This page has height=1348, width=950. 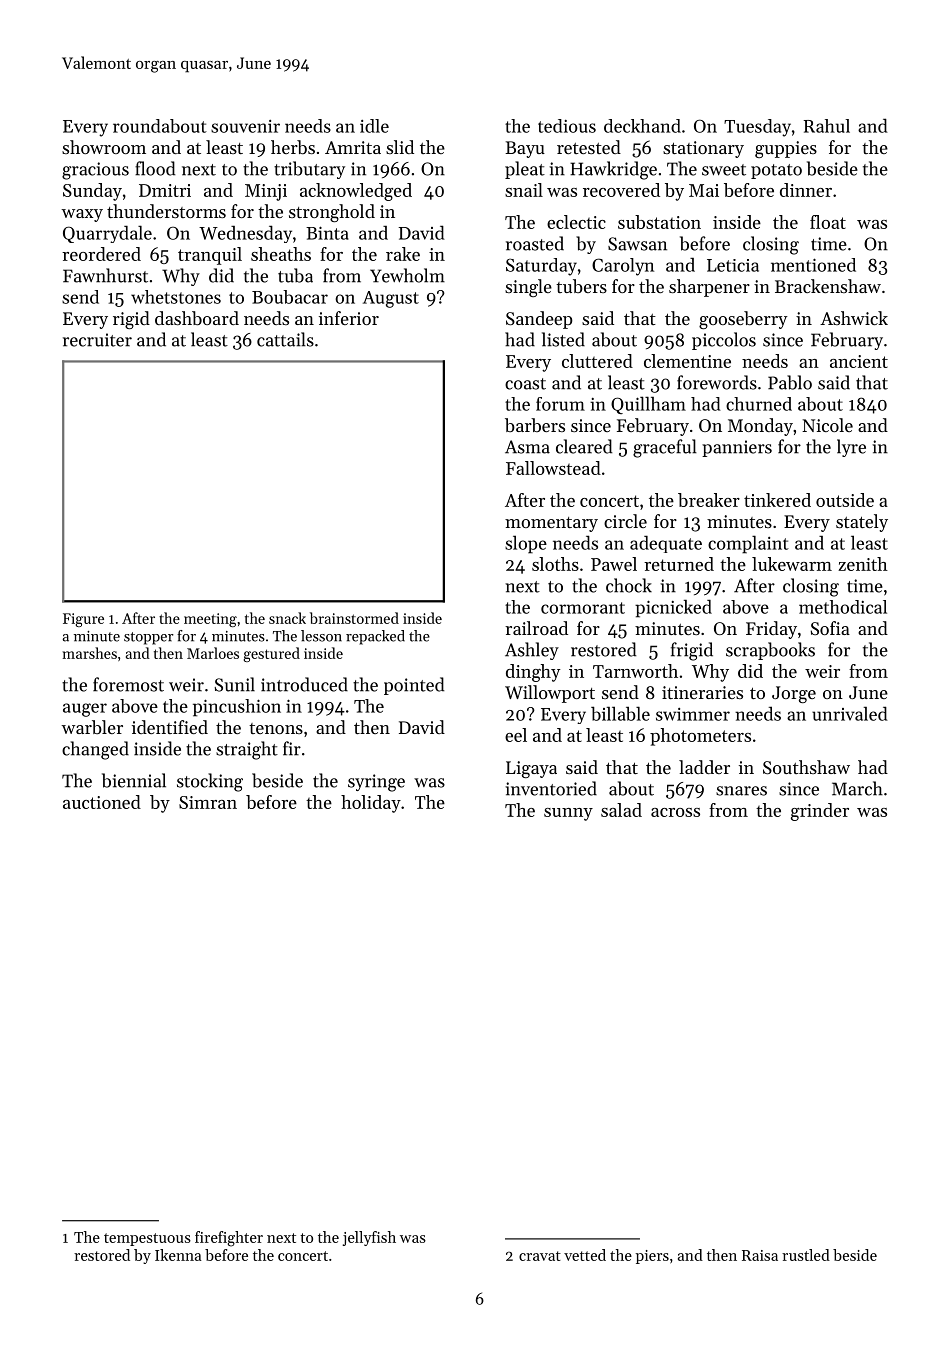 I want to click on holiday, so click(x=371, y=804).
